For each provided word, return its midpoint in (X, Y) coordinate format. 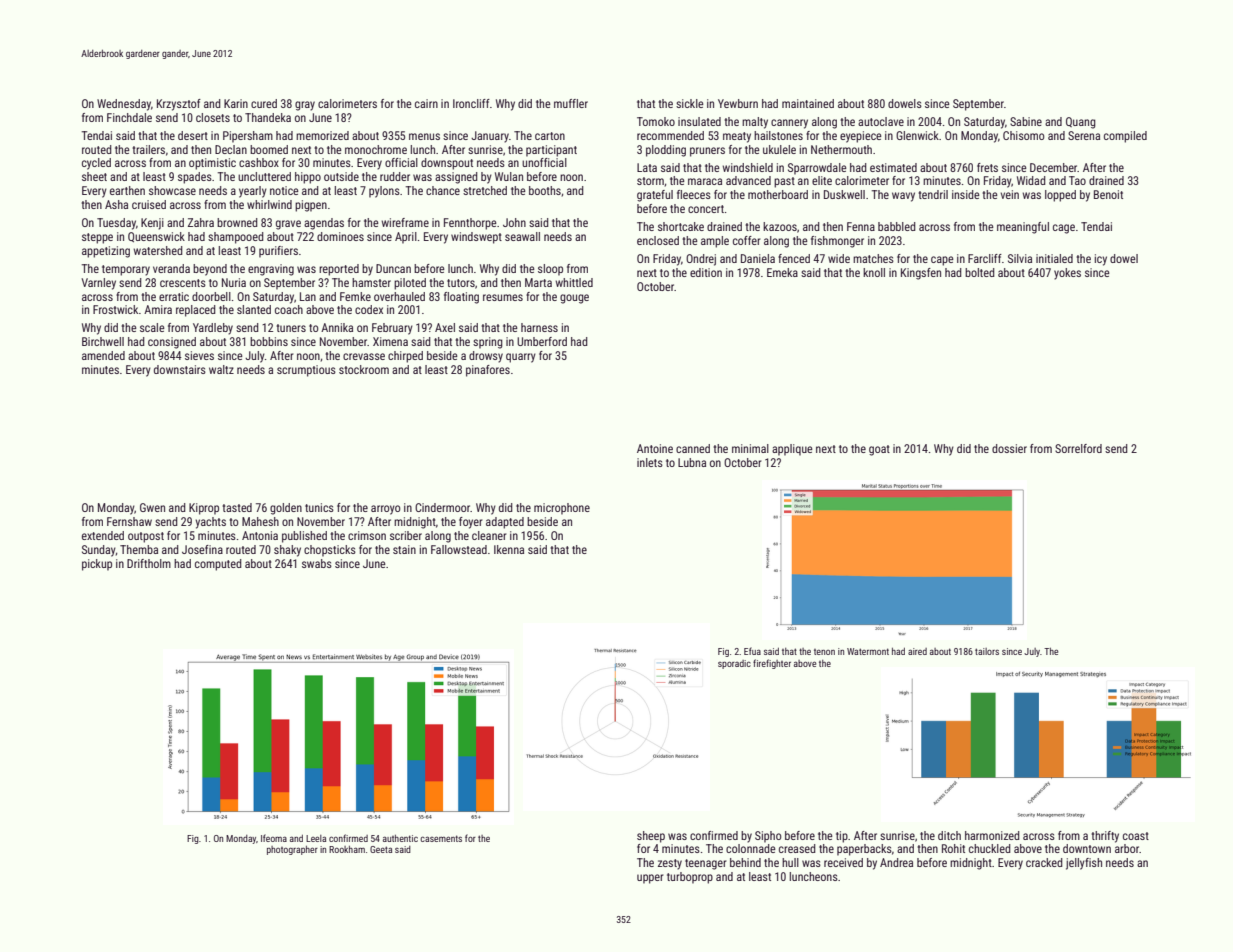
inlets (650, 462)
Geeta (381, 849)
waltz (221, 369)
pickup (97, 565)
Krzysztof (179, 105)
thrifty (1105, 837)
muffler (571, 103)
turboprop (690, 878)
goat (879, 450)
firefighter (772, 664)
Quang (1081, 123)
